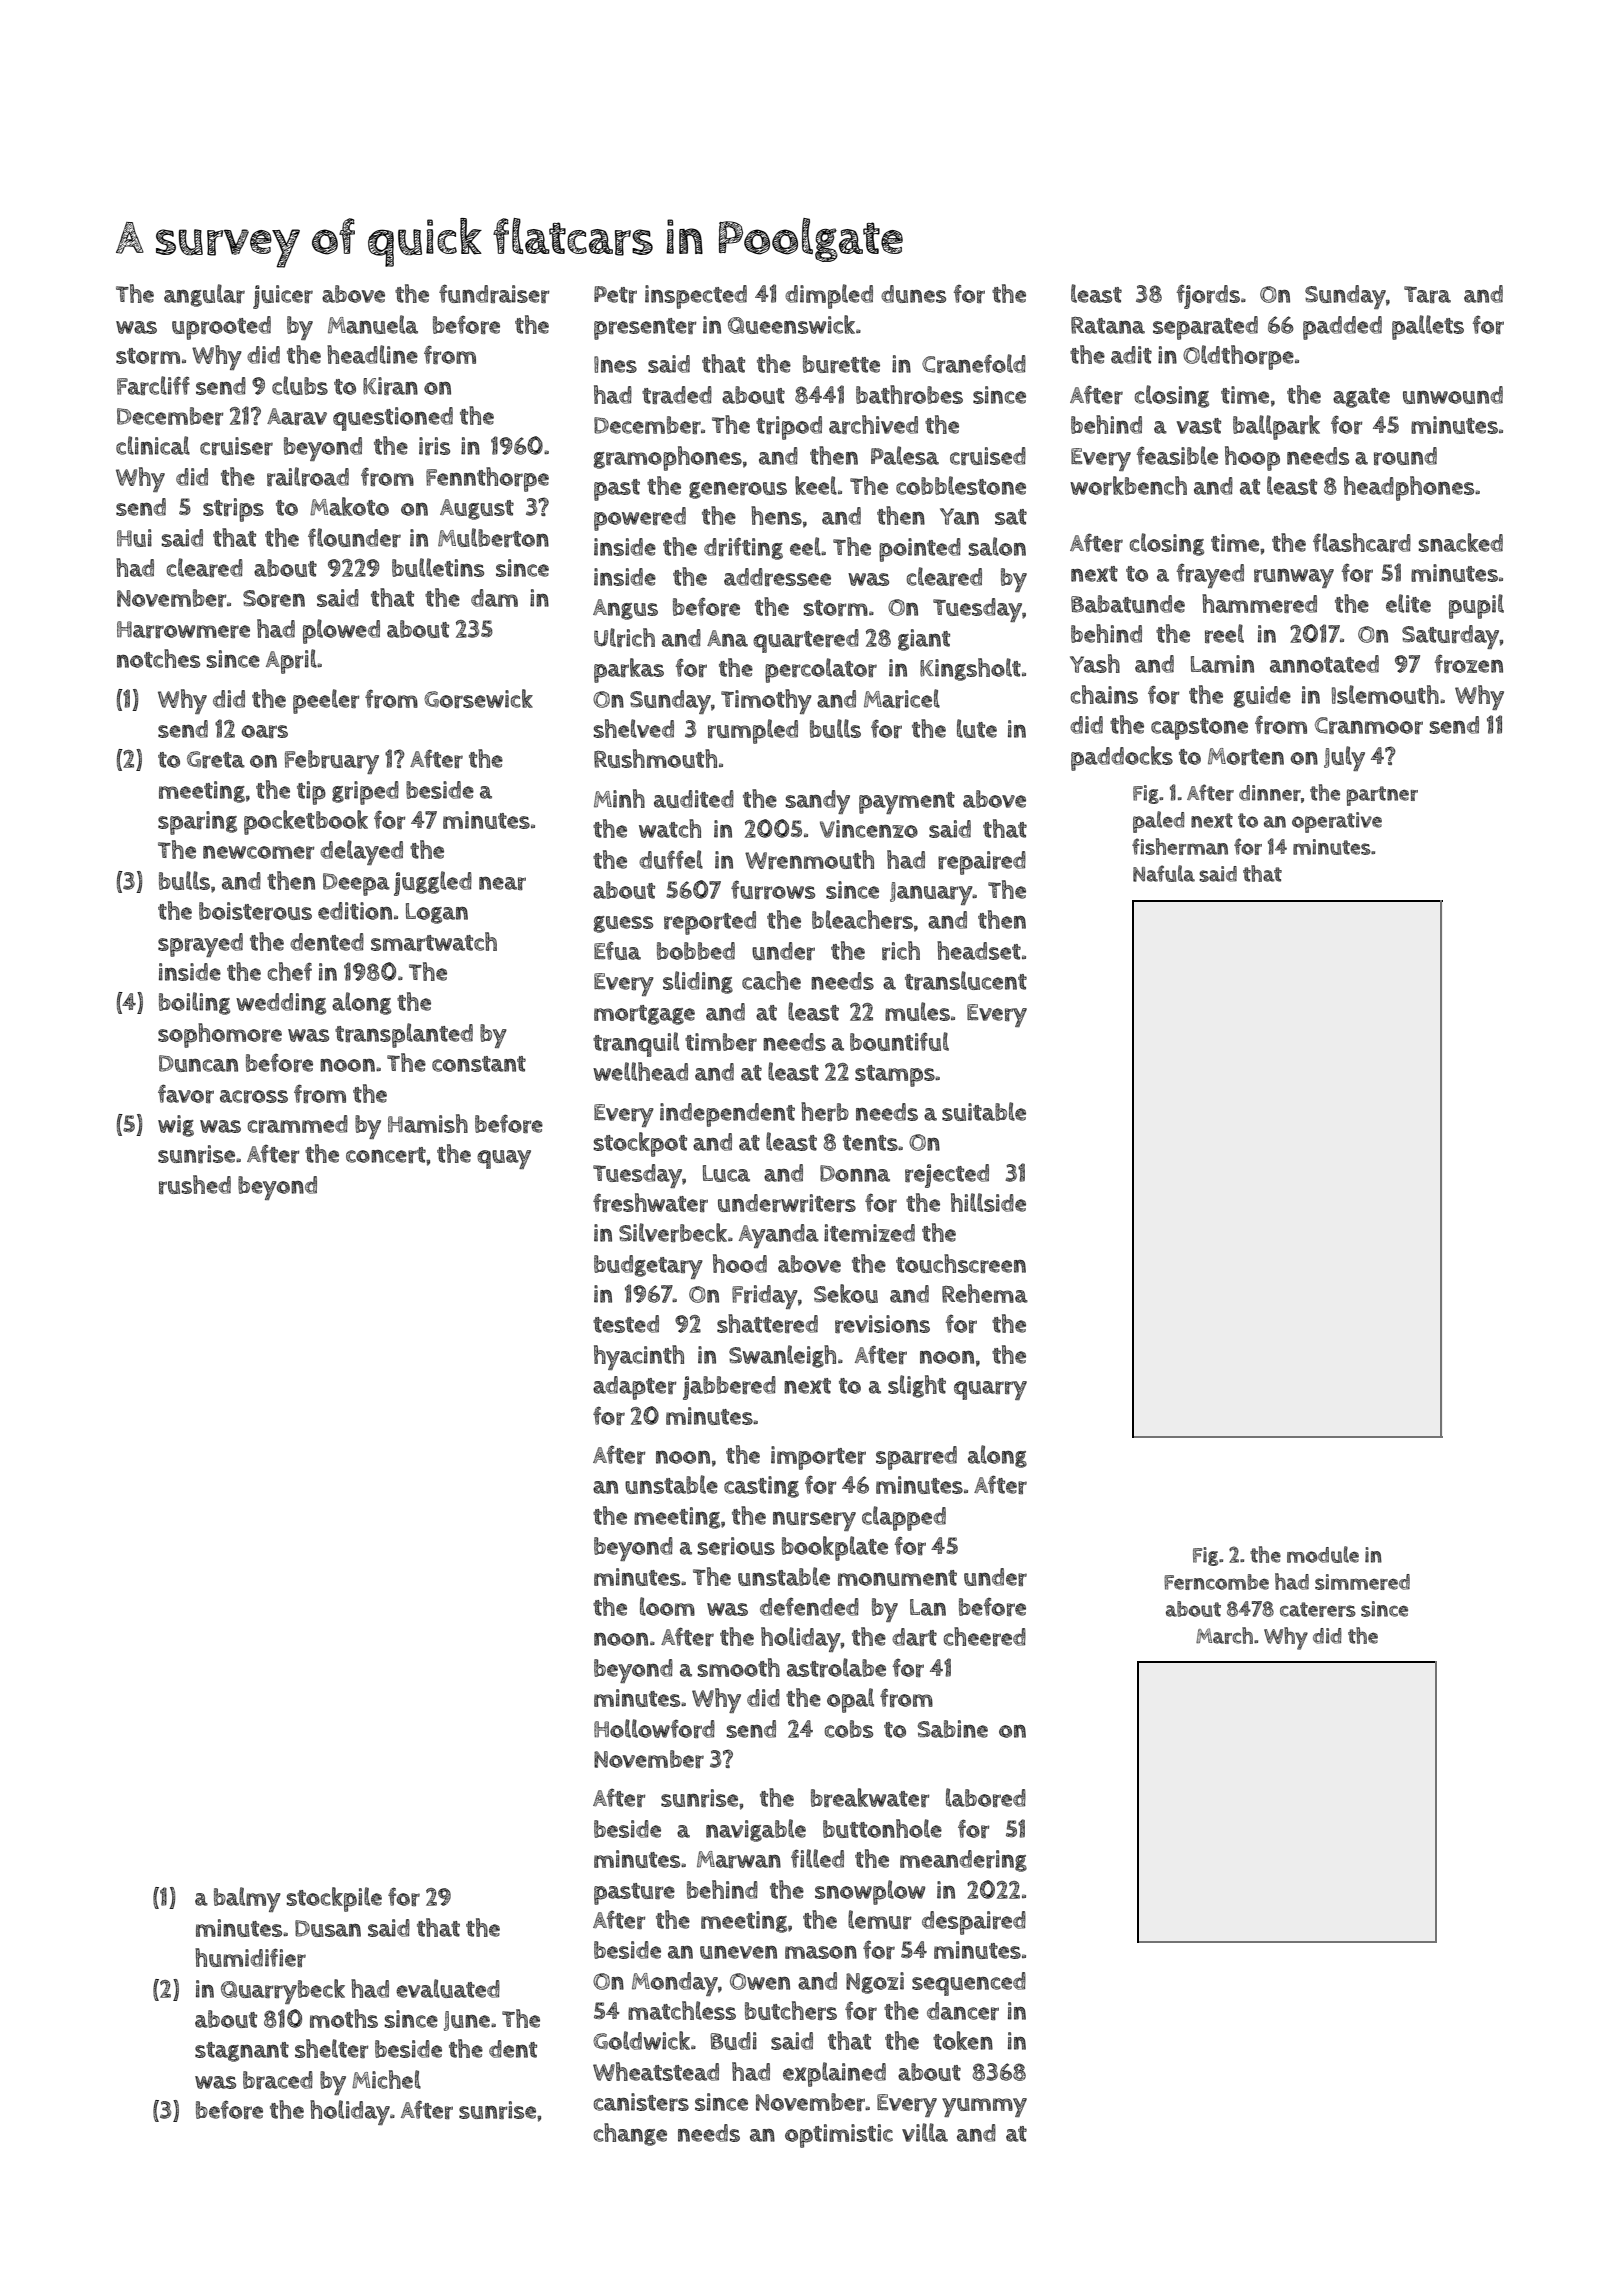  What do you see at coordinates (988, 1202) in the page?
I see `hillside` at bounding box center [988, 1202].
